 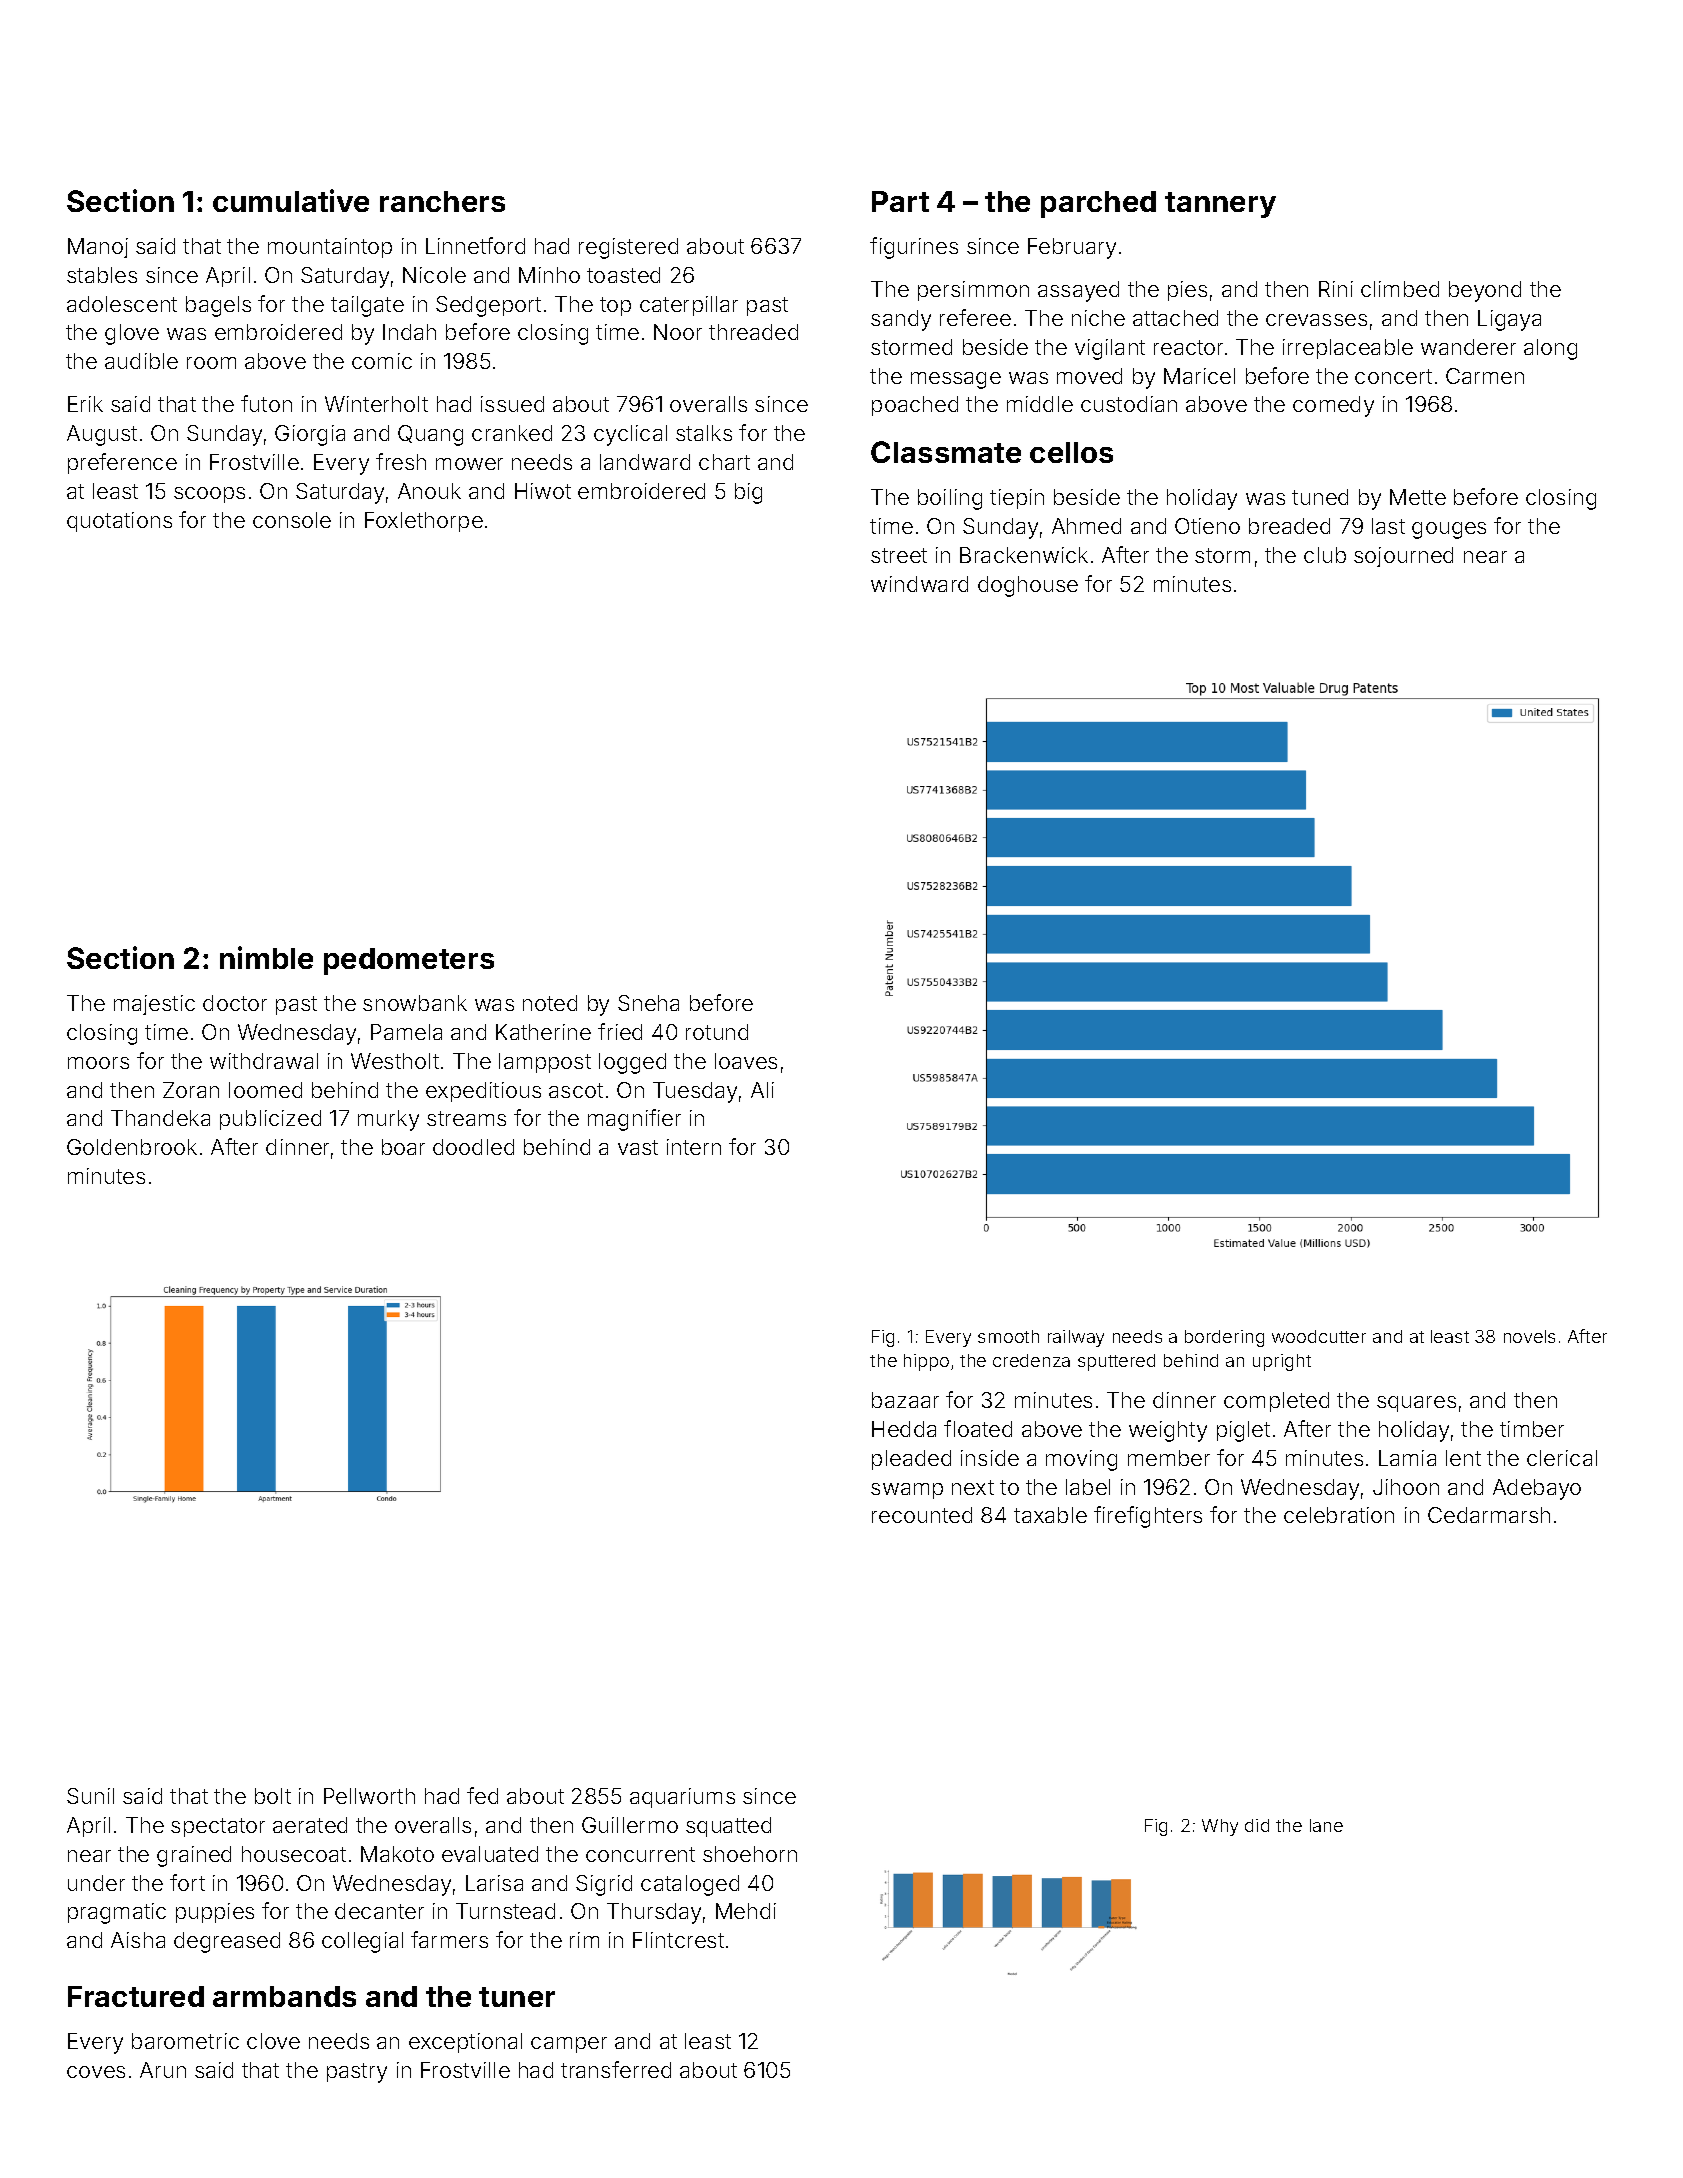 I want to click on coves, so click(x=96, y=2072).
